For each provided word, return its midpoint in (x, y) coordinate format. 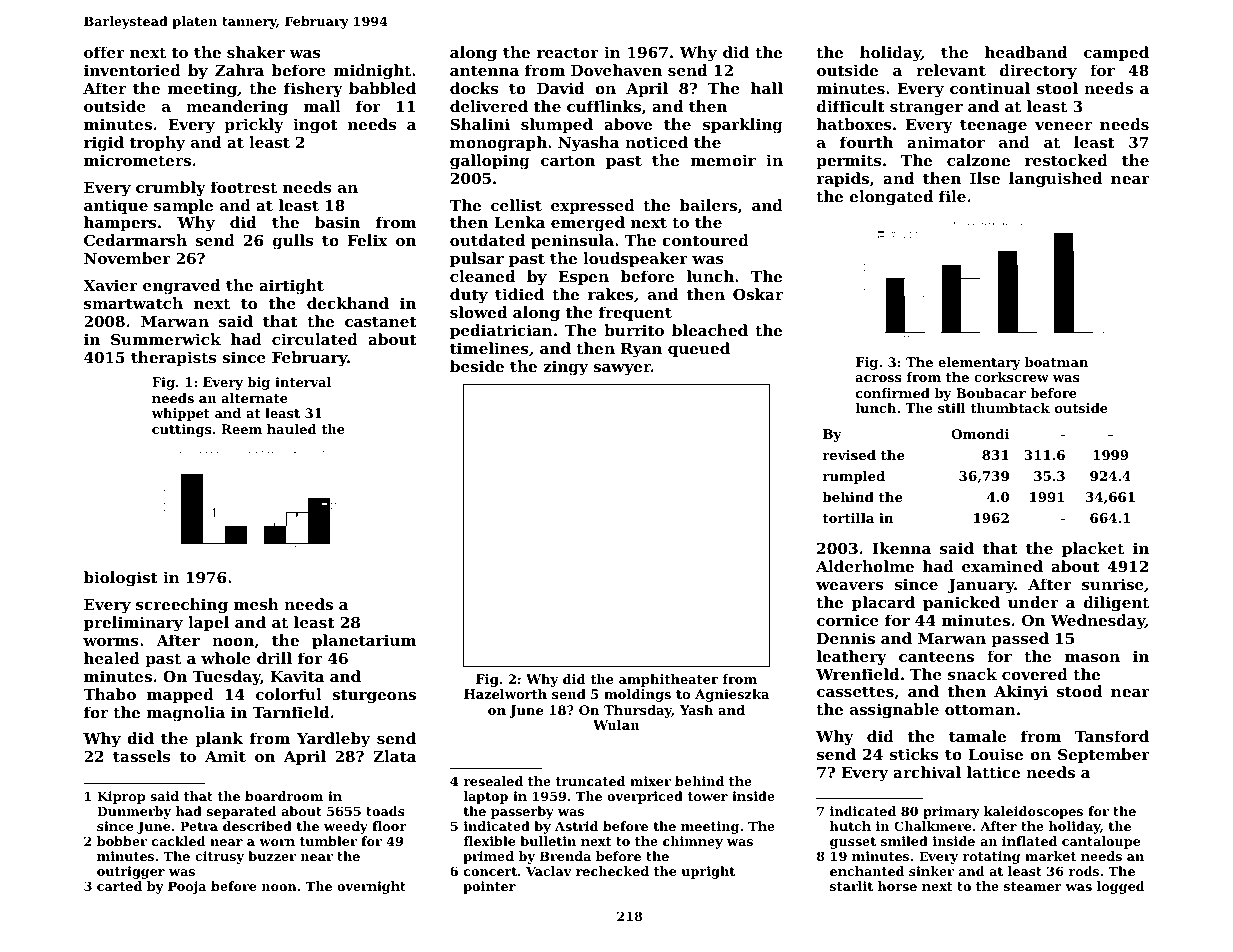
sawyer (622, 370)
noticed (656, 142)
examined (1002, 566)
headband (1026, 52)
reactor (568, 52)
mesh (256, 604)
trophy (157, 144)
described (257, 826)
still (952, 408)
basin (337, 222)
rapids (842, 179)
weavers (849, 586)
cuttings (182, 430)
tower (708, 796)
